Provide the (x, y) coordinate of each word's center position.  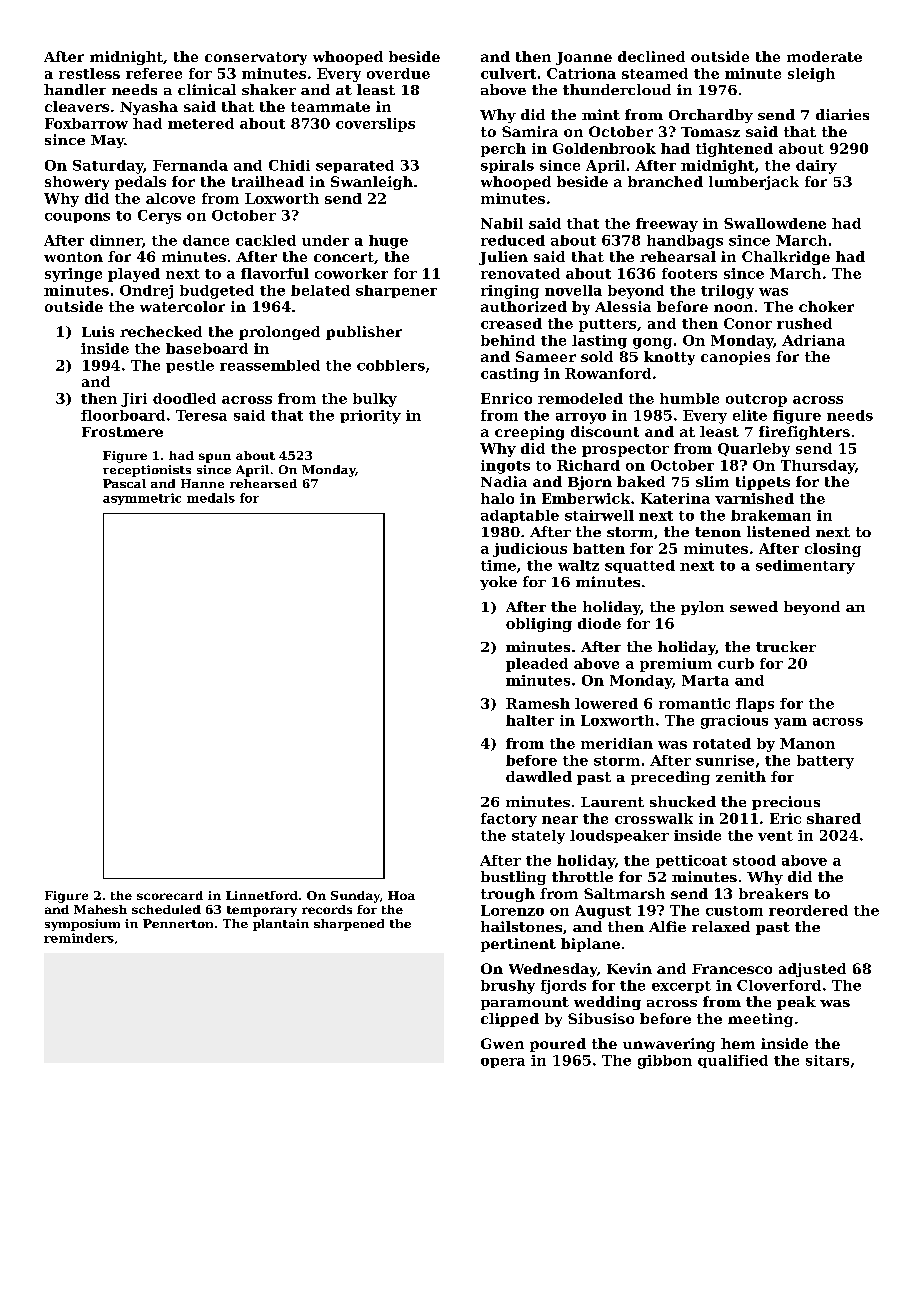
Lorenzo (512, 910)
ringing (510, 292)
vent (775, 836)
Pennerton (178, 923)
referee (154, 73)
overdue (398, 73)
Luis (98, 331)
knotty (669, 358)
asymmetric (142, 499)
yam (790, 723)
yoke (498, 583)
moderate (824, 56)
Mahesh (100, 909)
